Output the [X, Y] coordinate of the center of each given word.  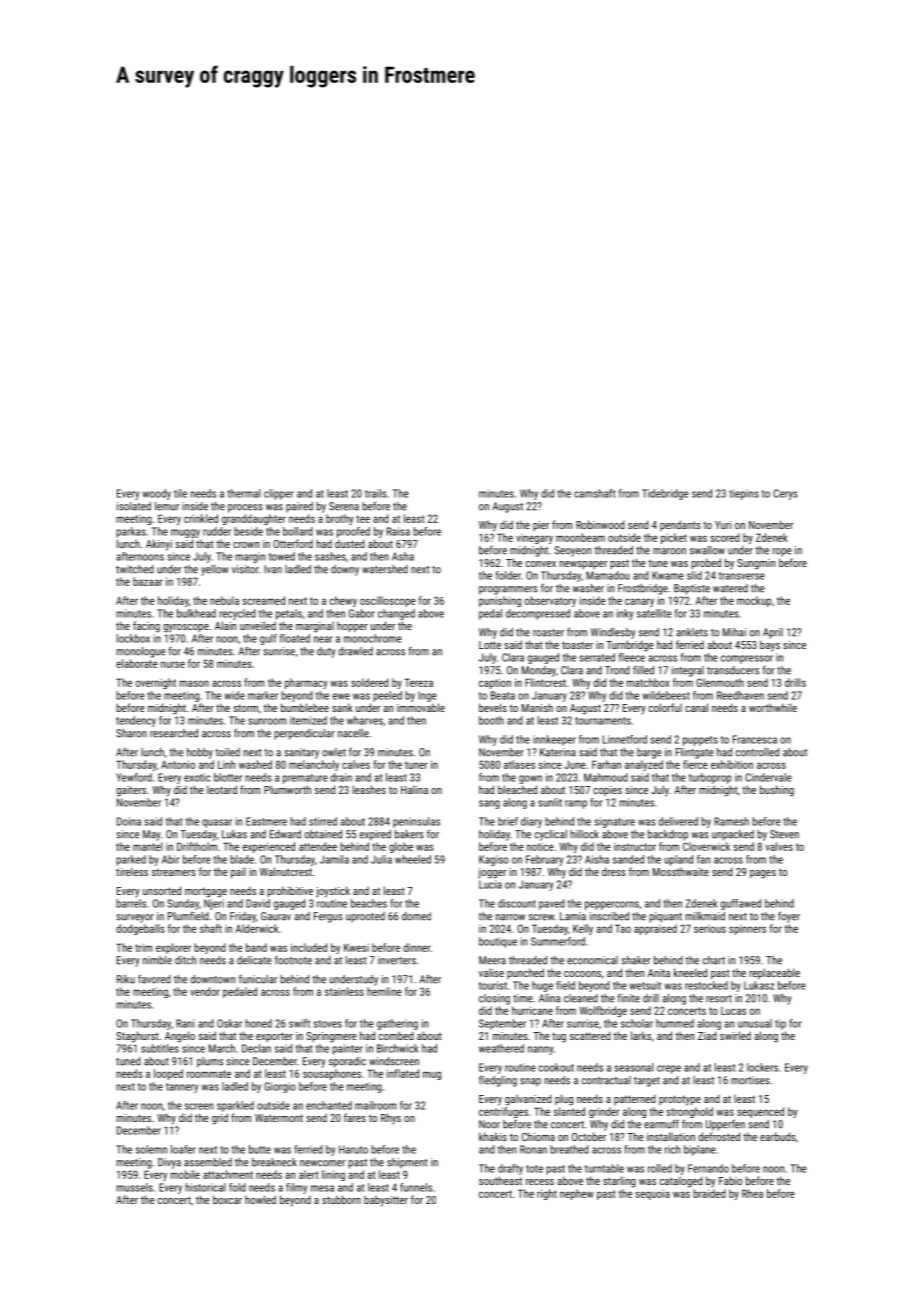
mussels [134, 1187]
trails [376, 493]
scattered [590, 1035]
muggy [185, 533]
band [256, 947]
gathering [397, 1024]
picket [674, 538]
